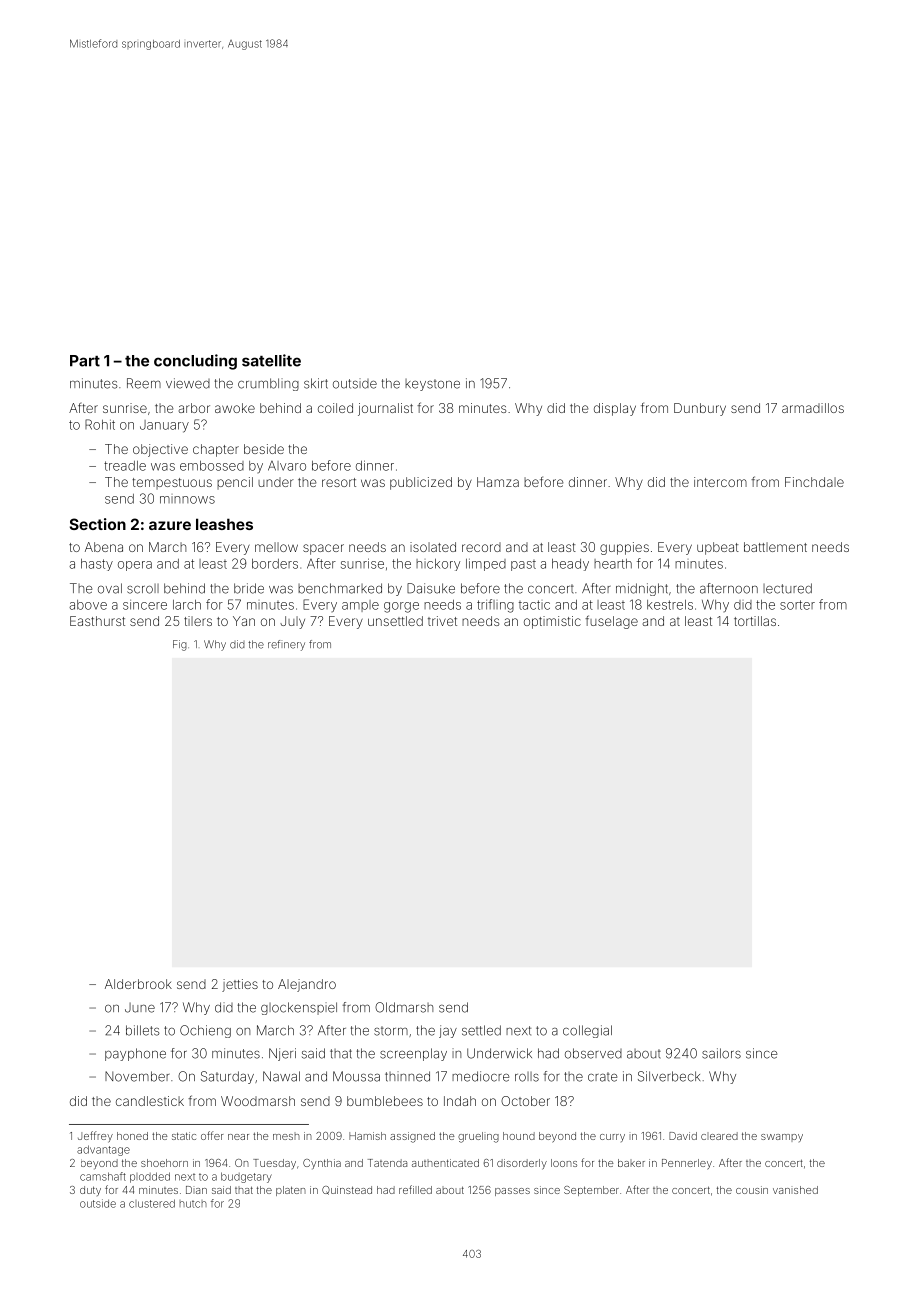  What do you see at coordinates (438, 565) in the screenshot?
I see `hickory` at bounding box center [438, 565].
